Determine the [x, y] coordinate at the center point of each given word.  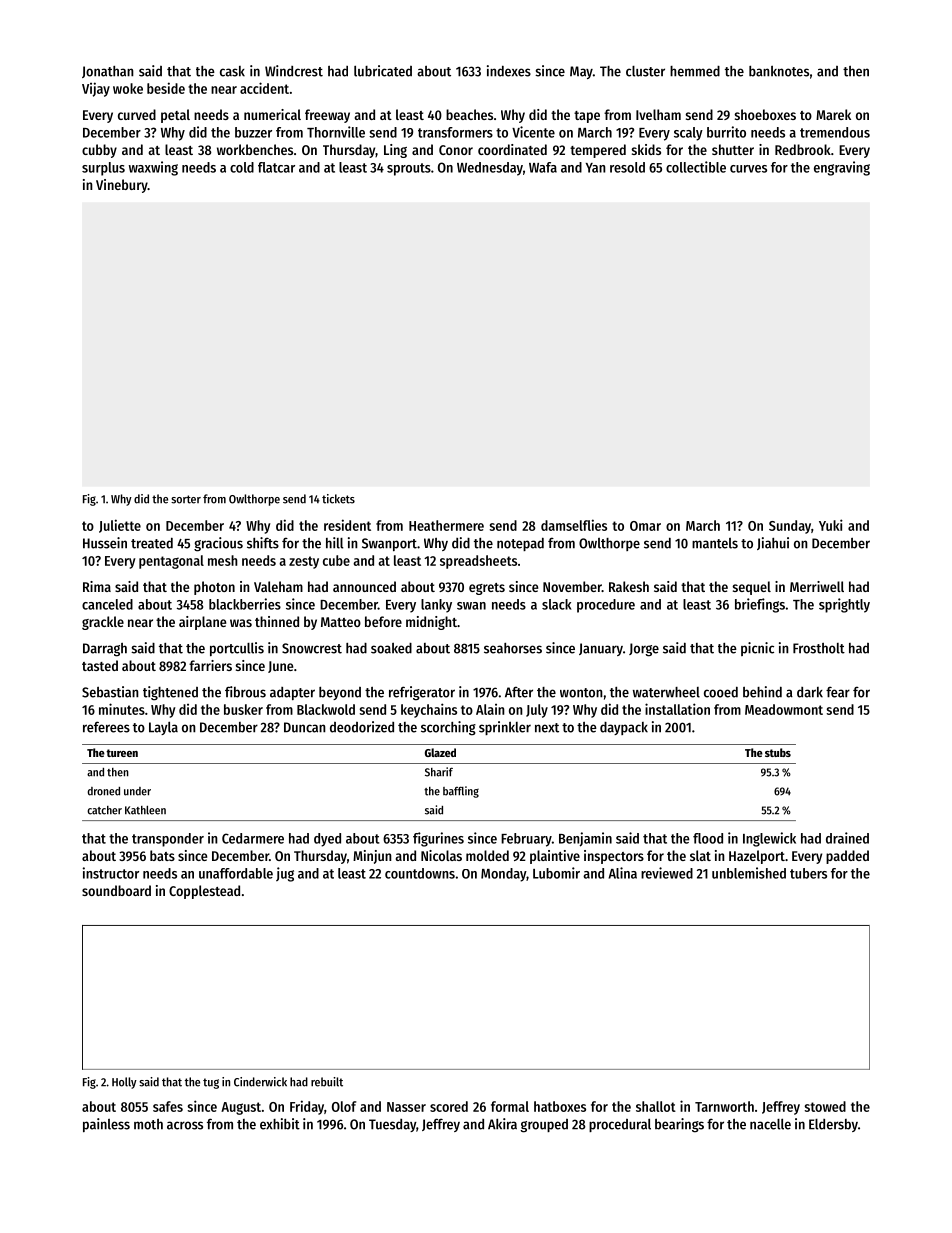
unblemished [749, 873]
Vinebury [122, 186]
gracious [218, 544]
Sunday [790, 527]
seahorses [513, 648]
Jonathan [108, 72]
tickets [338, 499]
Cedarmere [253, 838]
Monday [503, 875]
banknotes [779, 71]
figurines [438, 839]
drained [847, 838]
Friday [307, 1107]
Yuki [831, 525]
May [581, 72]
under [137, 791]
